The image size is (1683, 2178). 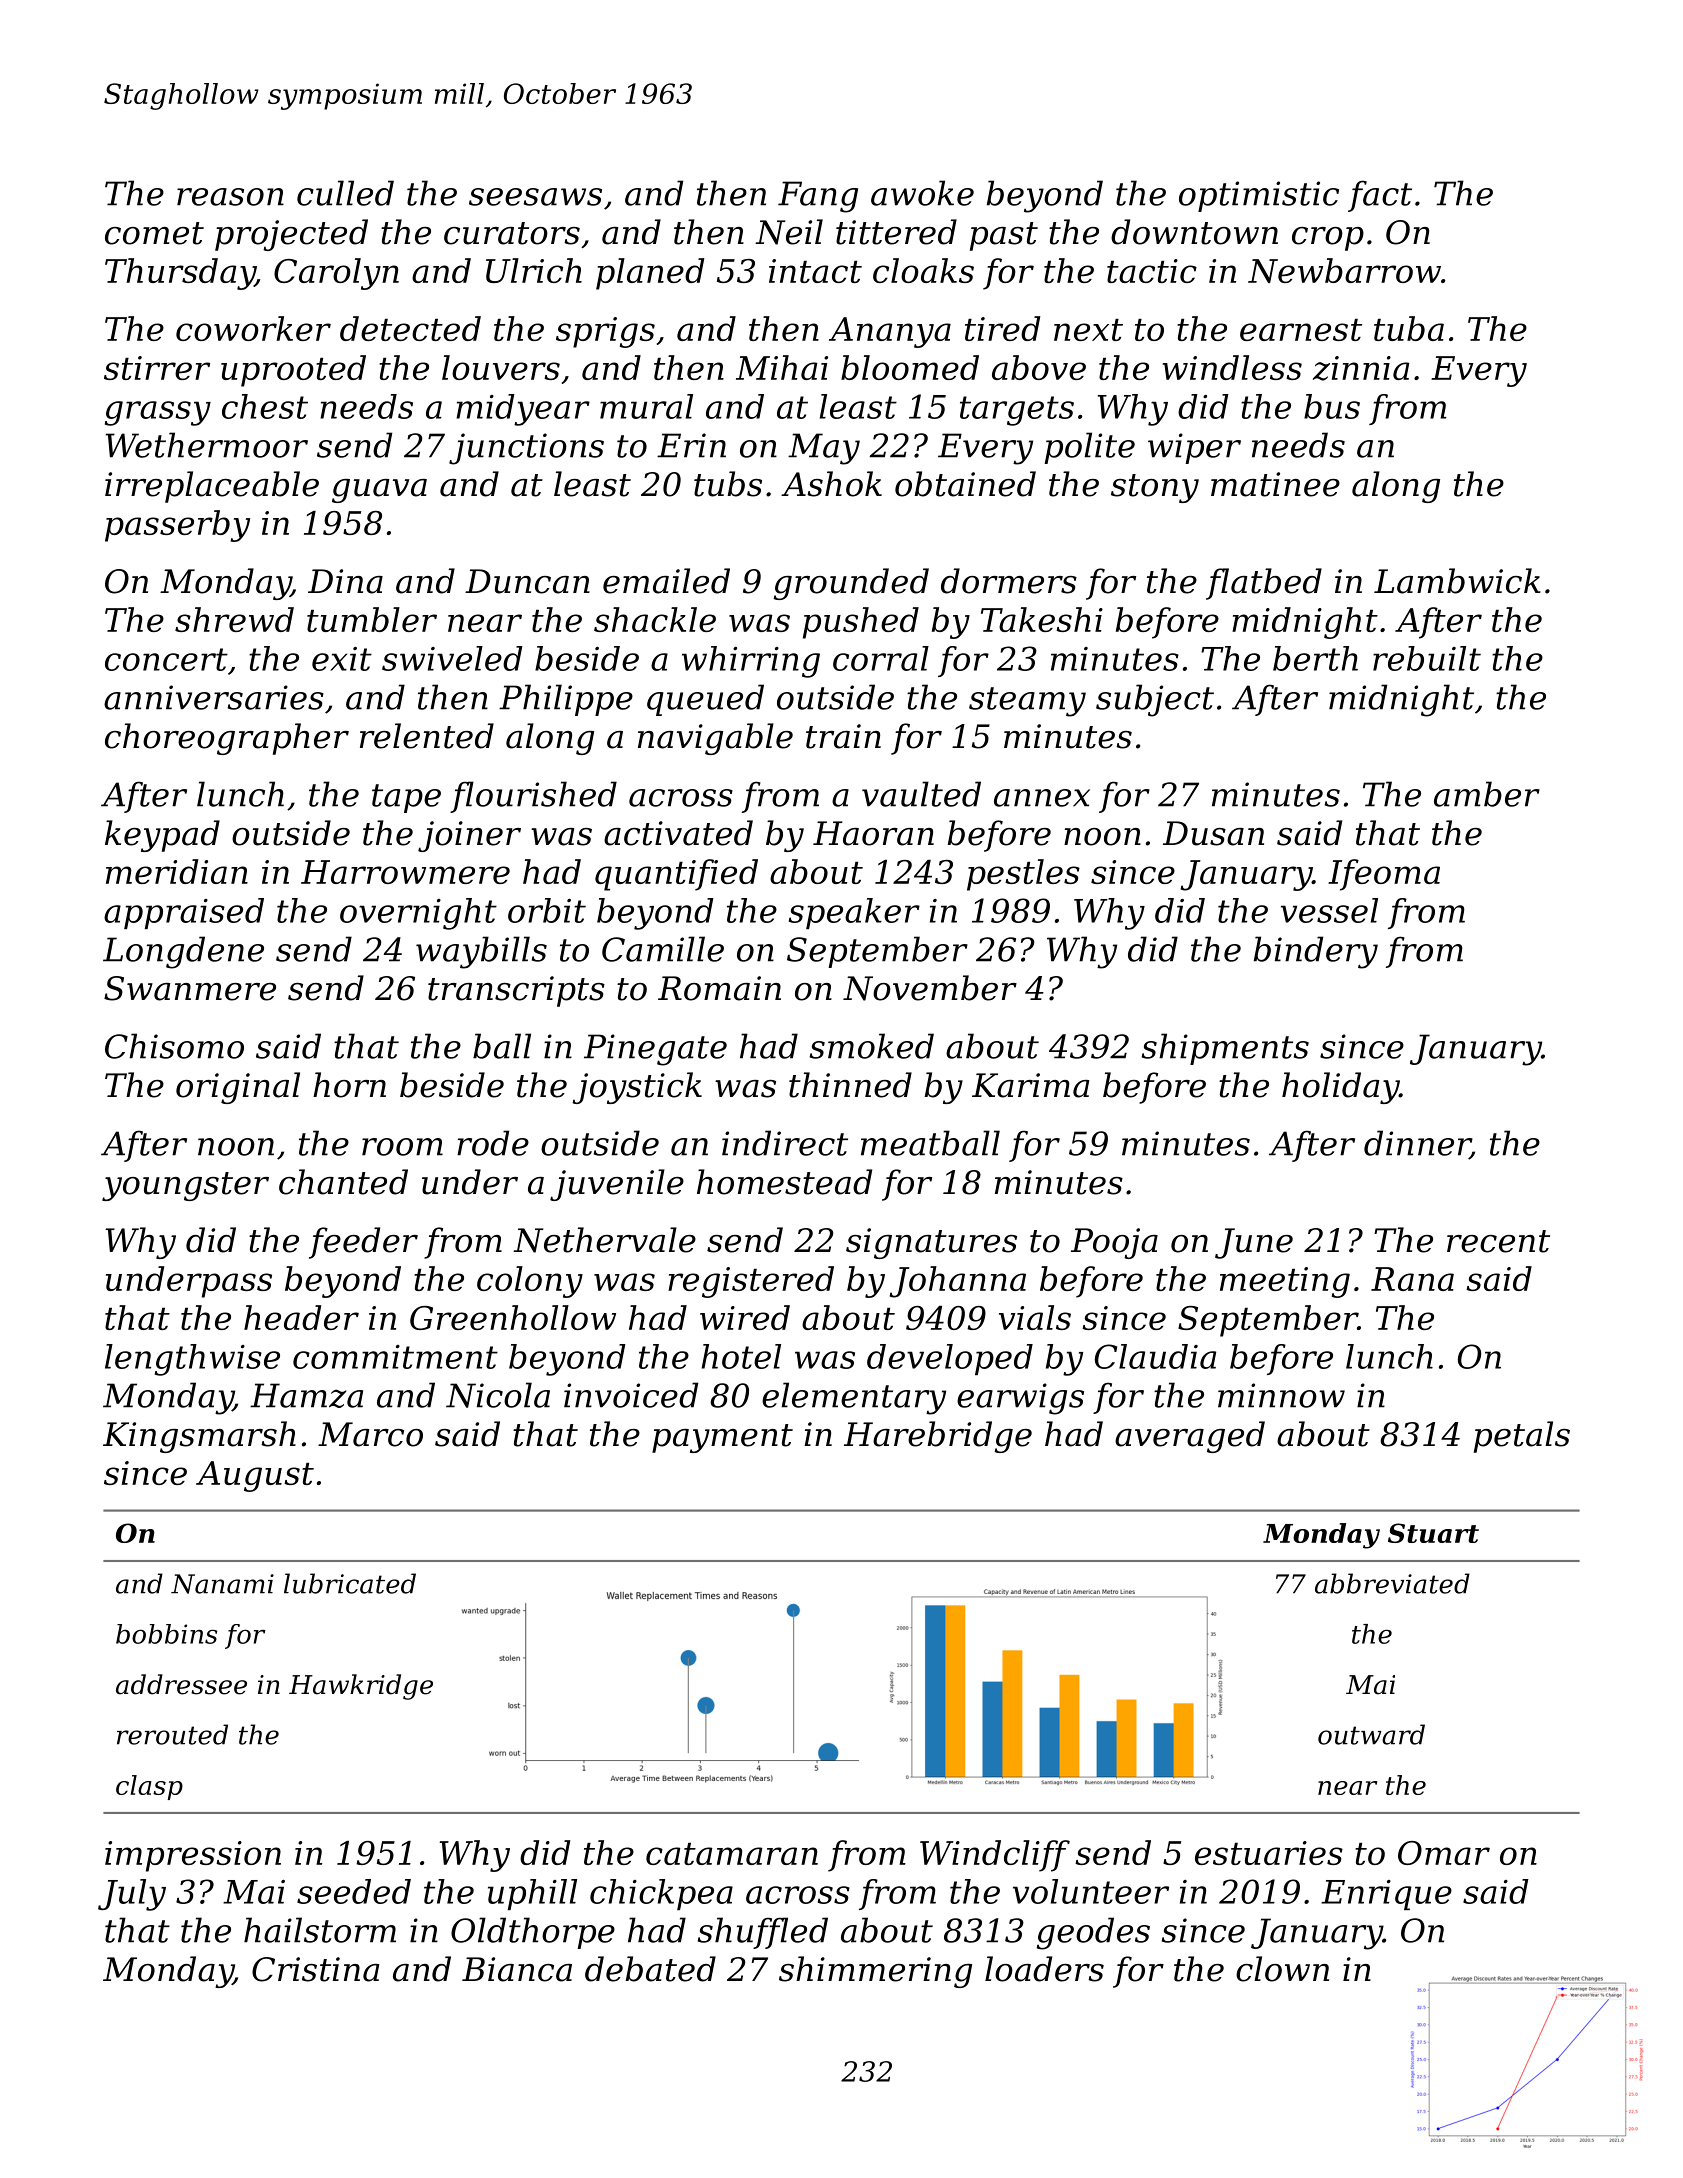 I want to click on grounded, so click(x=851, y=584).
